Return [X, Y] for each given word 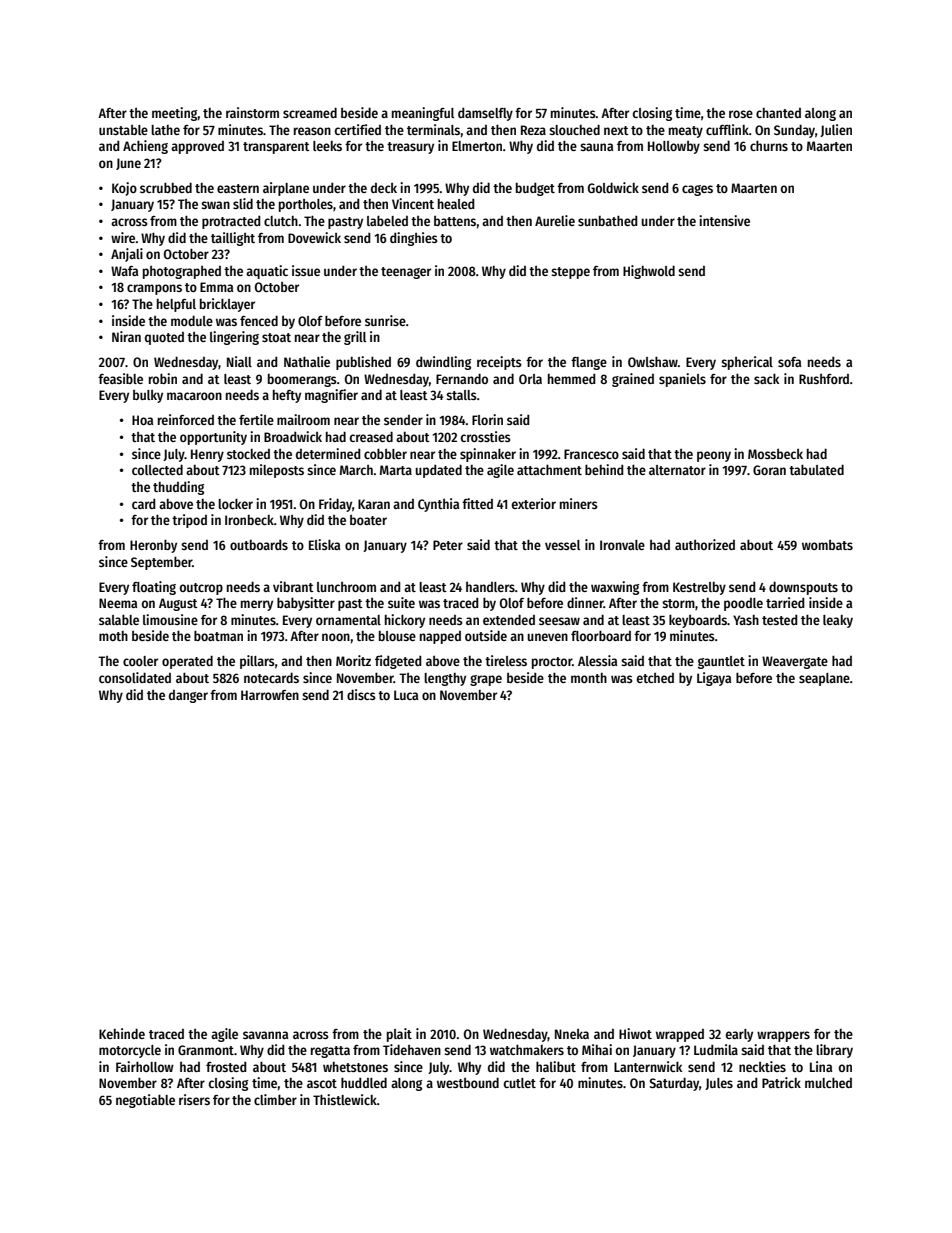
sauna [596, 147]
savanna [265, 1035]
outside [486, 635]
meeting [175, 114]
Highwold [649, 272]
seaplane [824, 679]
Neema [118, 603]
